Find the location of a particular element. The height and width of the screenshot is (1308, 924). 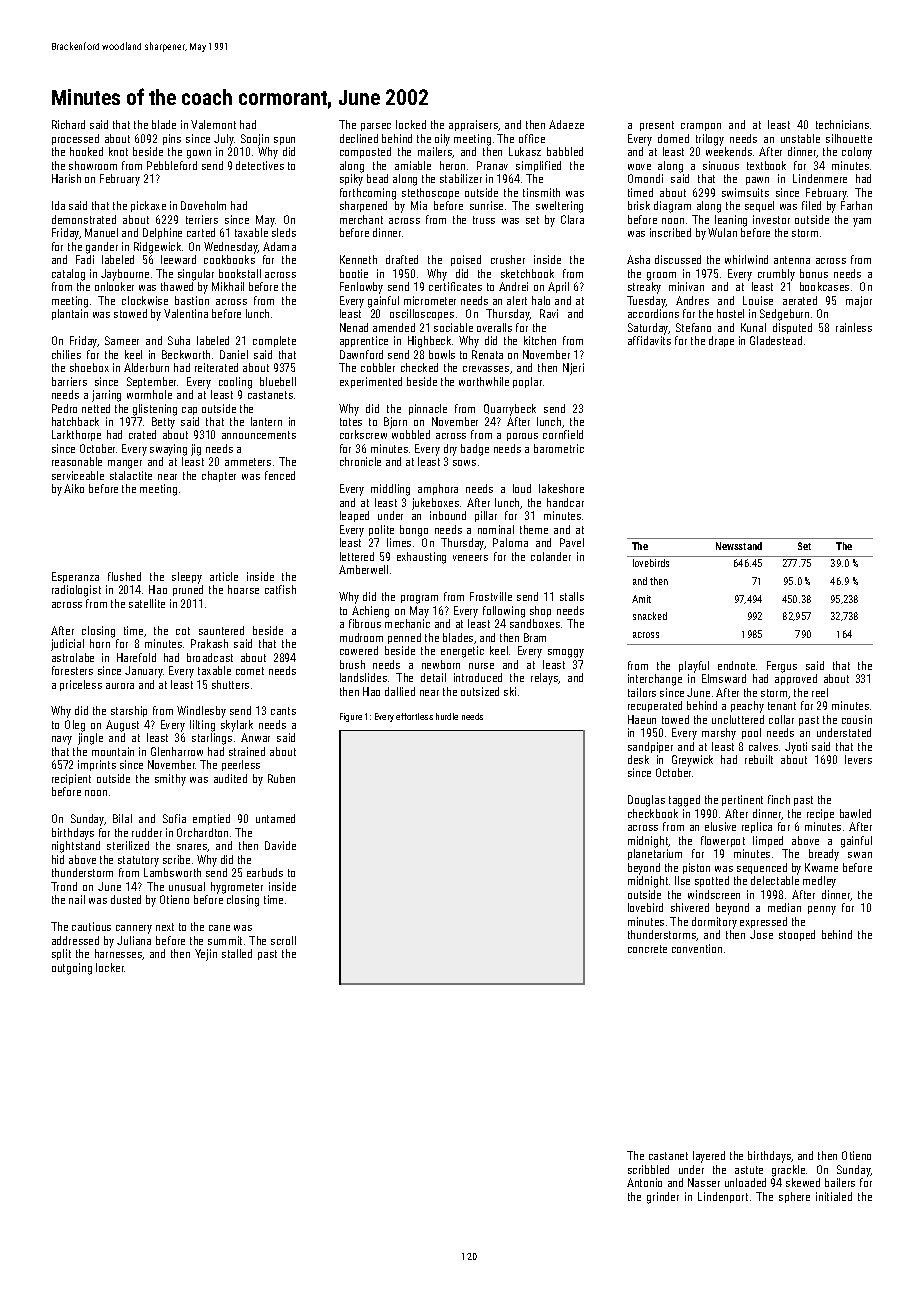

Anwar is located at coordinates (255, 737).
